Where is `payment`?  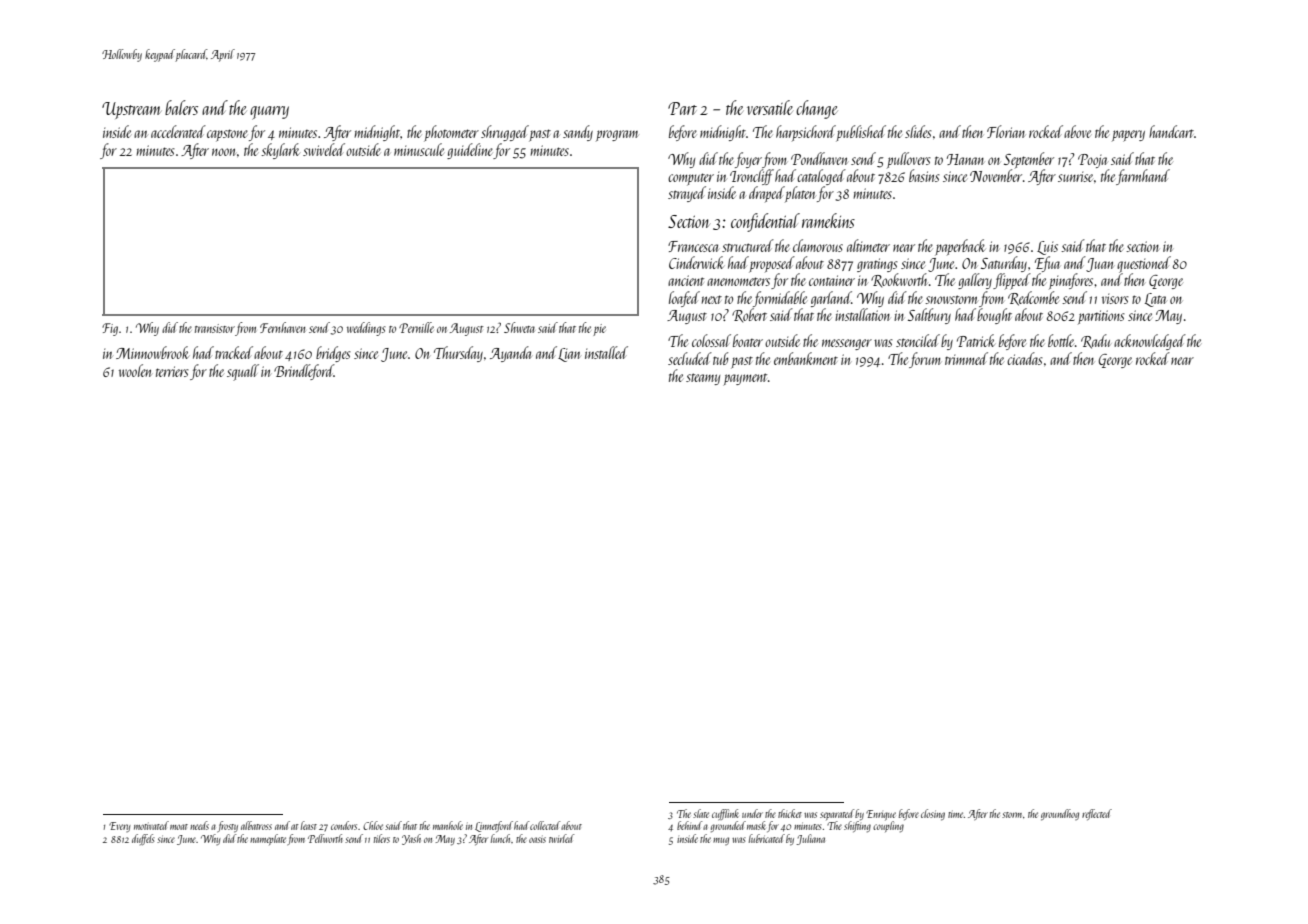
payment is located at coordinates (745, 379).
